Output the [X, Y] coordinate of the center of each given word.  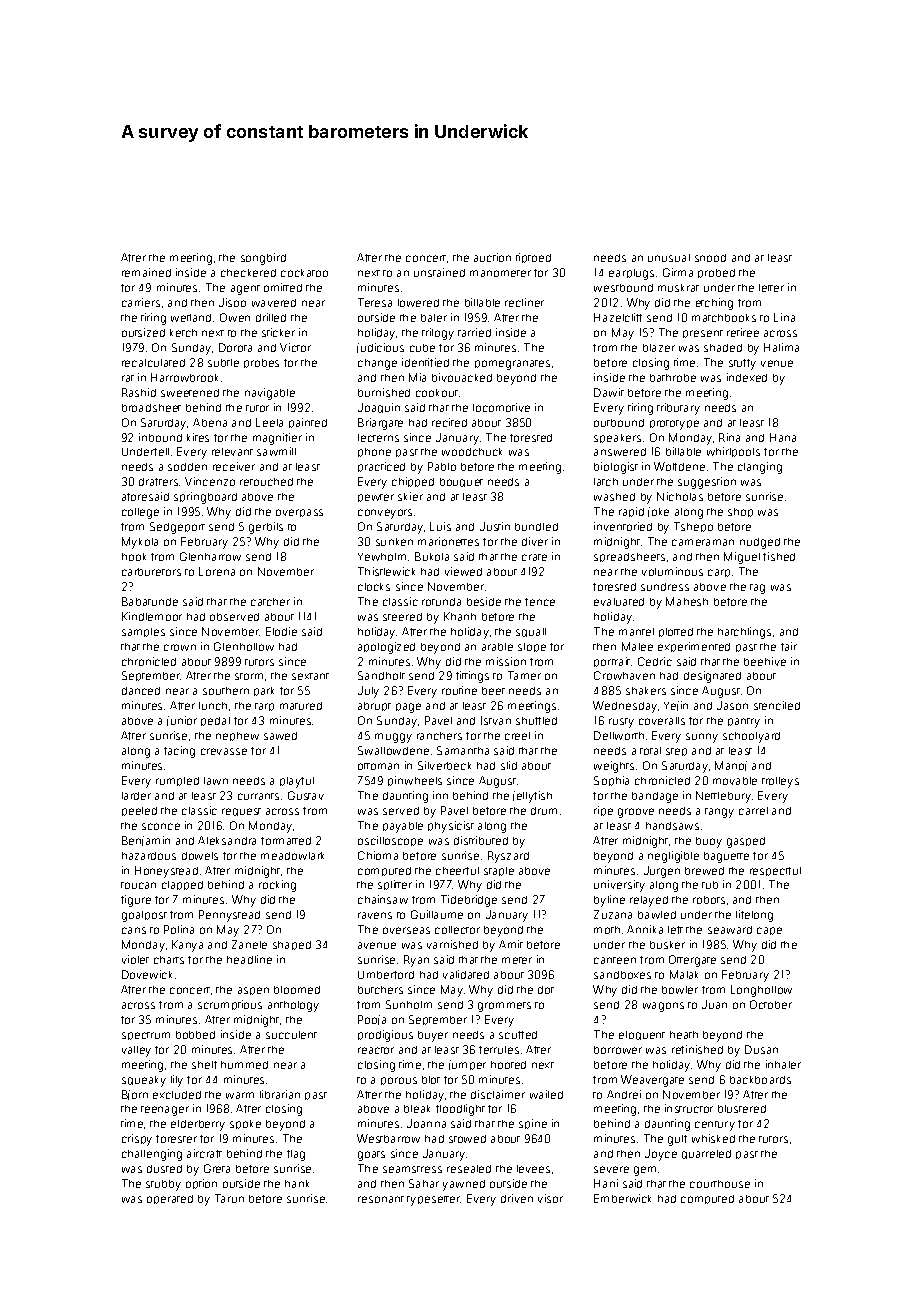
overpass [299, 513]
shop [740, 512]
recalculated [153, 363]
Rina [729, 437]
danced [141, 691]
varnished [452, 944]
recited [449, 422]
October [771, 1004]
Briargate [380, 424]
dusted [164, 1169]
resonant [381, 1199]
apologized [386, 648]
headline [249, 959]
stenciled [777, 705]
